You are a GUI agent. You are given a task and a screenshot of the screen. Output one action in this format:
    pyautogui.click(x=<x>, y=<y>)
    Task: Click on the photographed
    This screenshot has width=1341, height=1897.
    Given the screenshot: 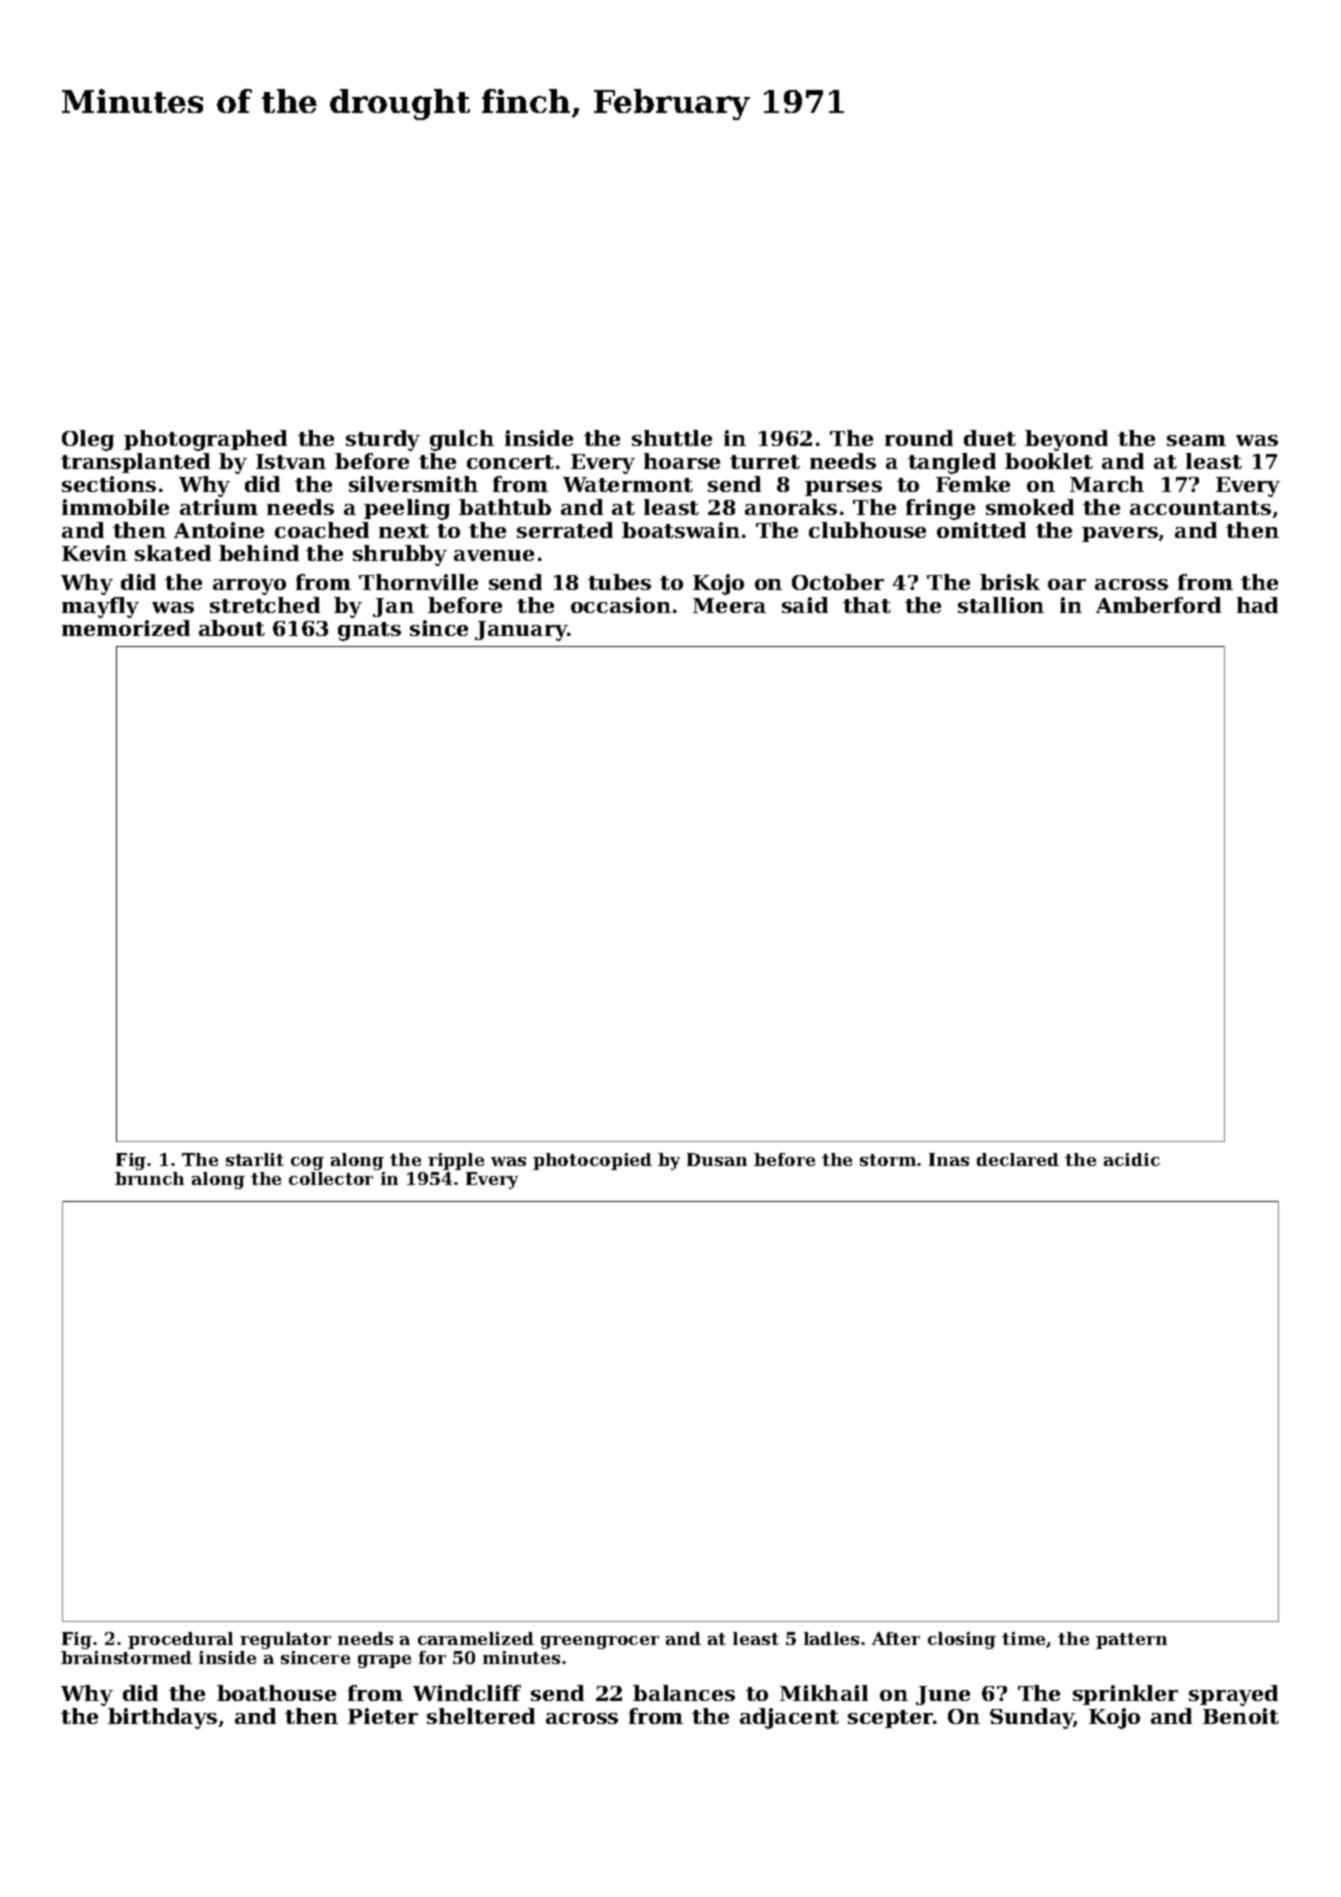 What is the action you would take?
    pyautogui.click(x=205, y=440)
